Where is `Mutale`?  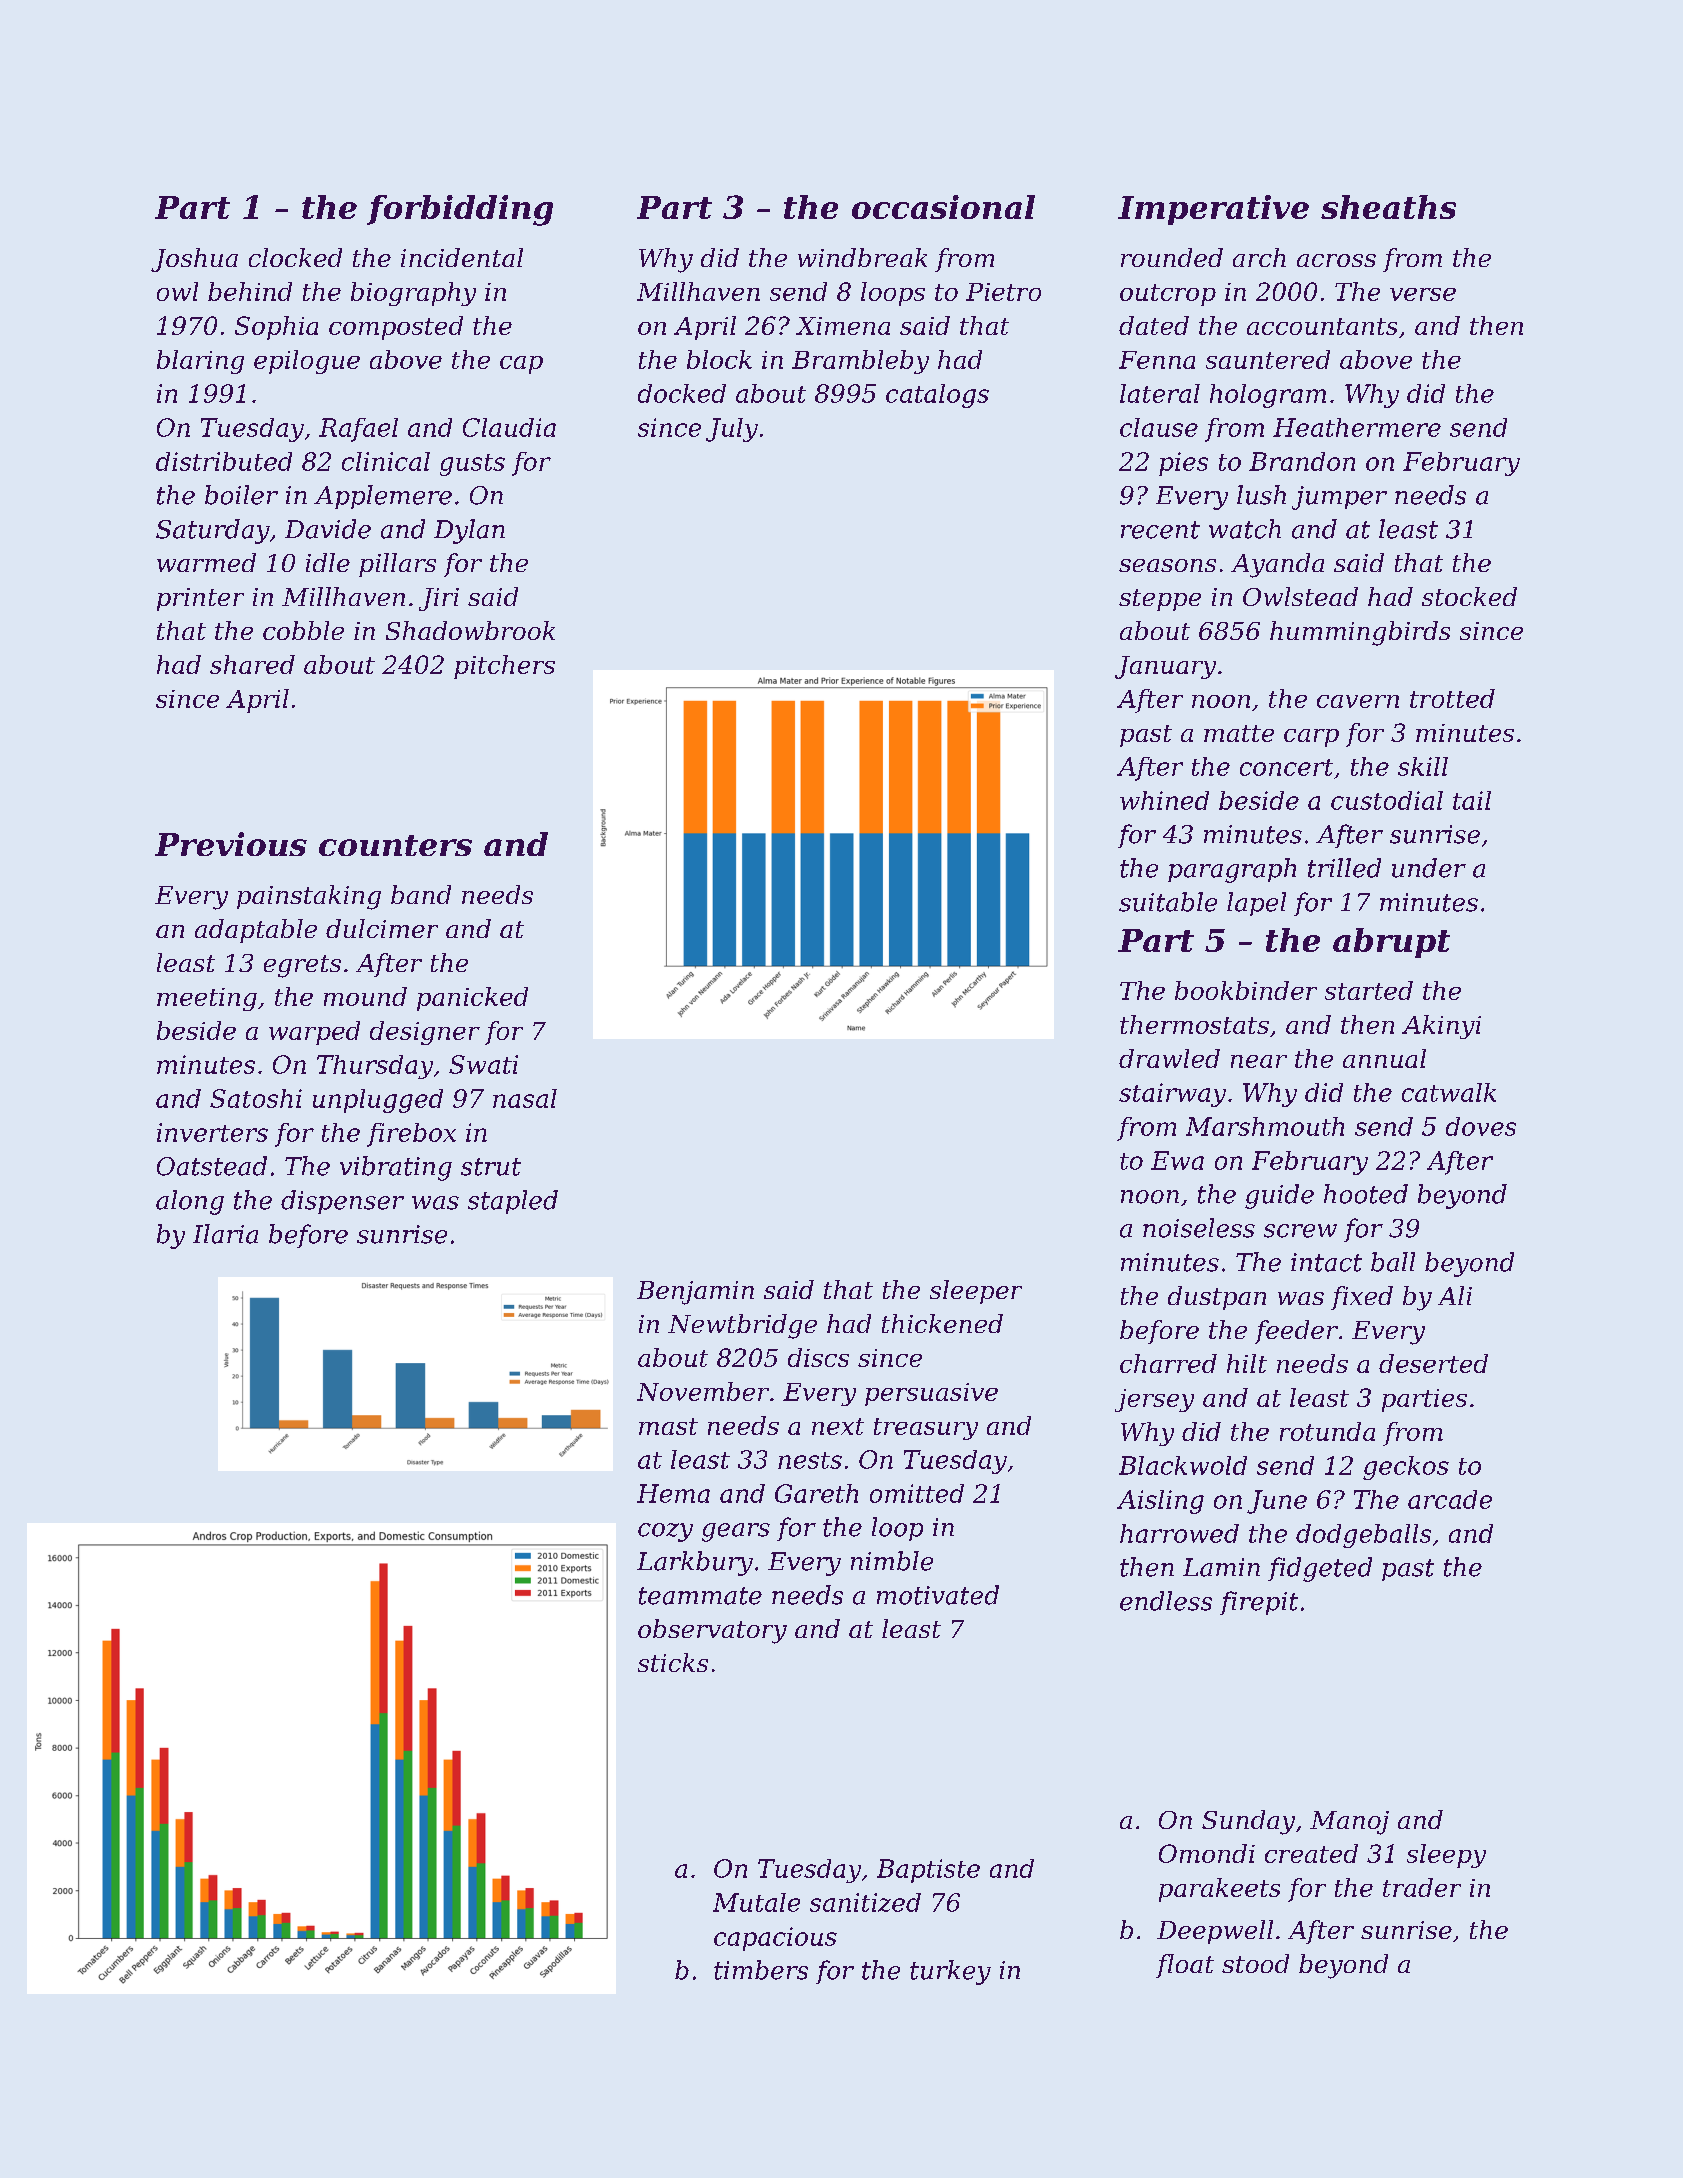
Mutale is located at coordinates (756, 1902).
